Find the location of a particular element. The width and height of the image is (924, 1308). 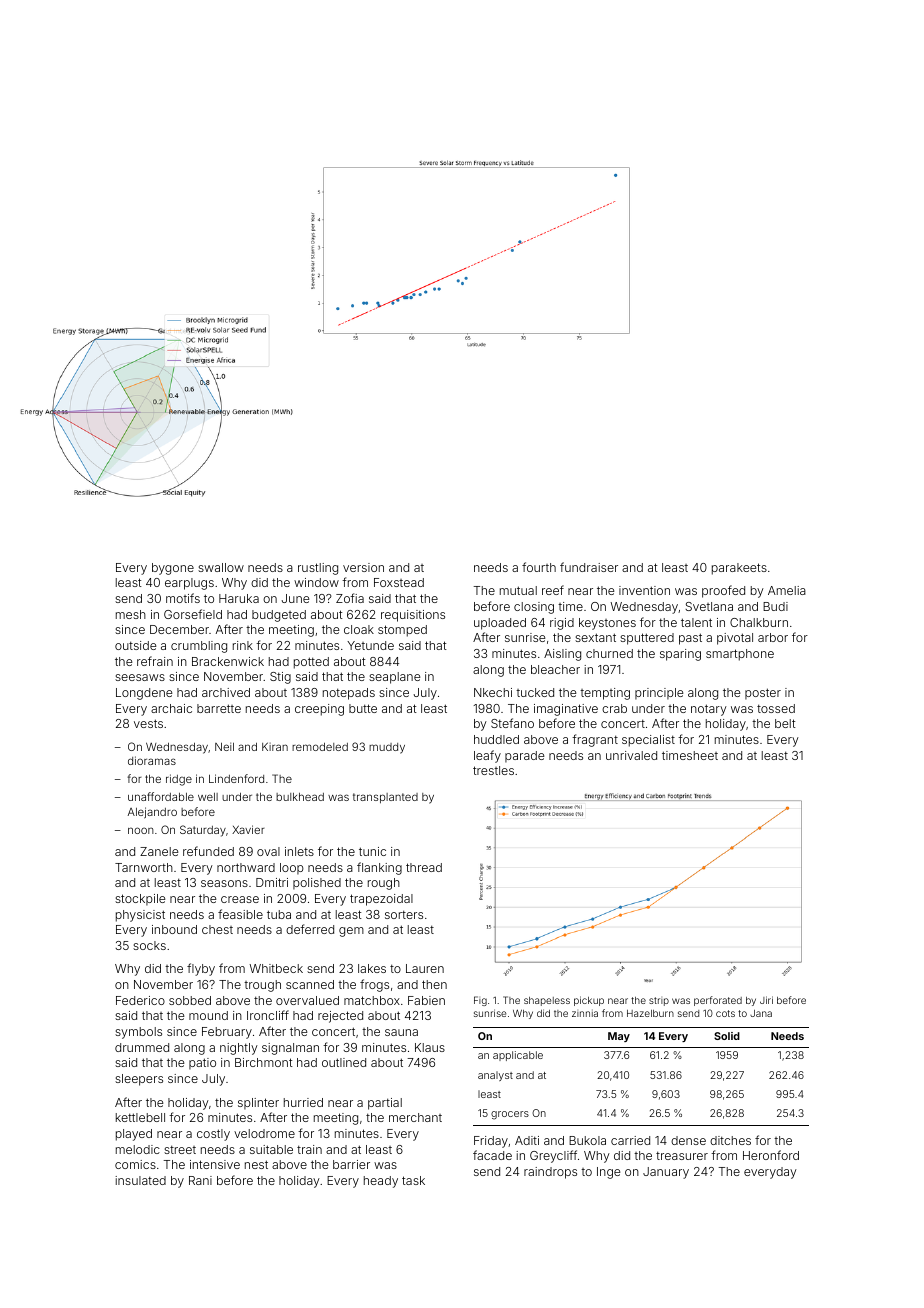

bygone is located at coordinates (173, 569).
